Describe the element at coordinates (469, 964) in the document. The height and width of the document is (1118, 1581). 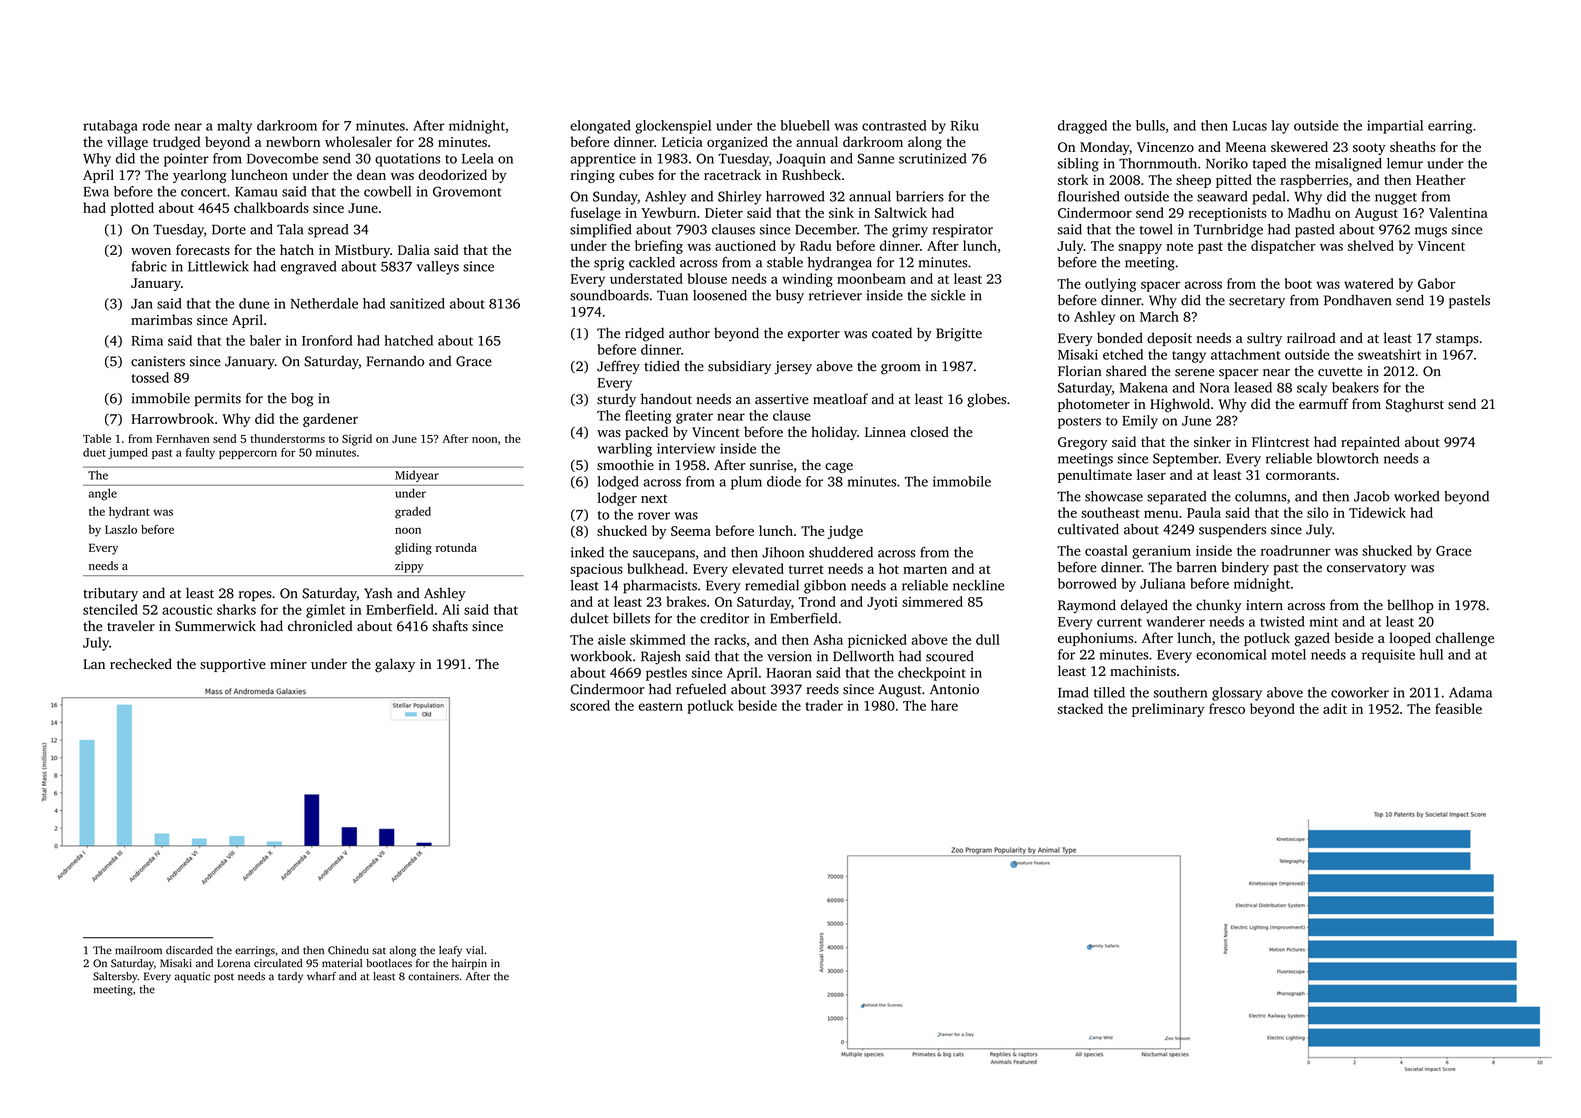
I see `hairpin` at that location.
